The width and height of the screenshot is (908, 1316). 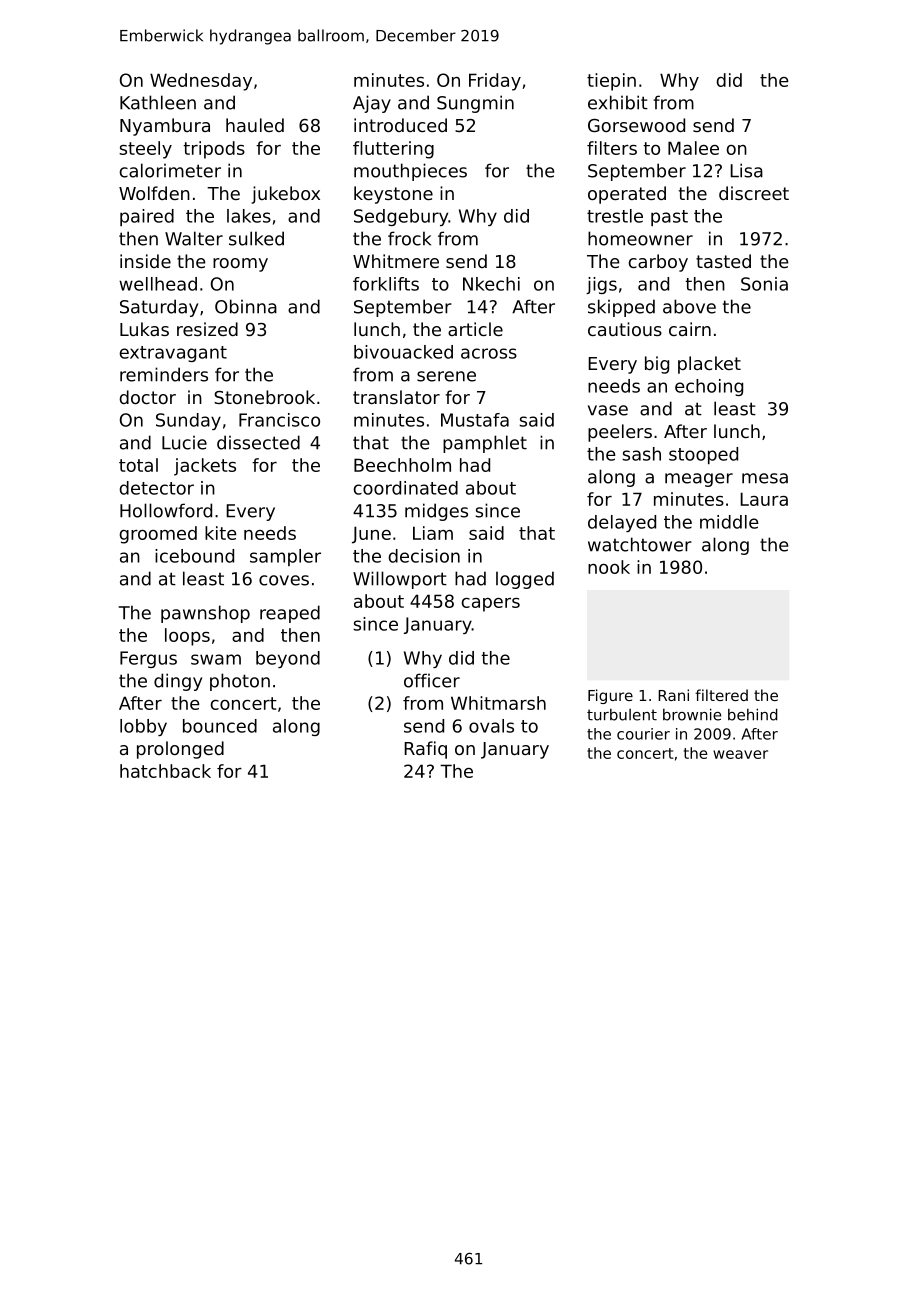 What do you see at coordinates (498, 703) in the screenshot?
I see `Whitmarsh` at bounding box center [498, 703].
